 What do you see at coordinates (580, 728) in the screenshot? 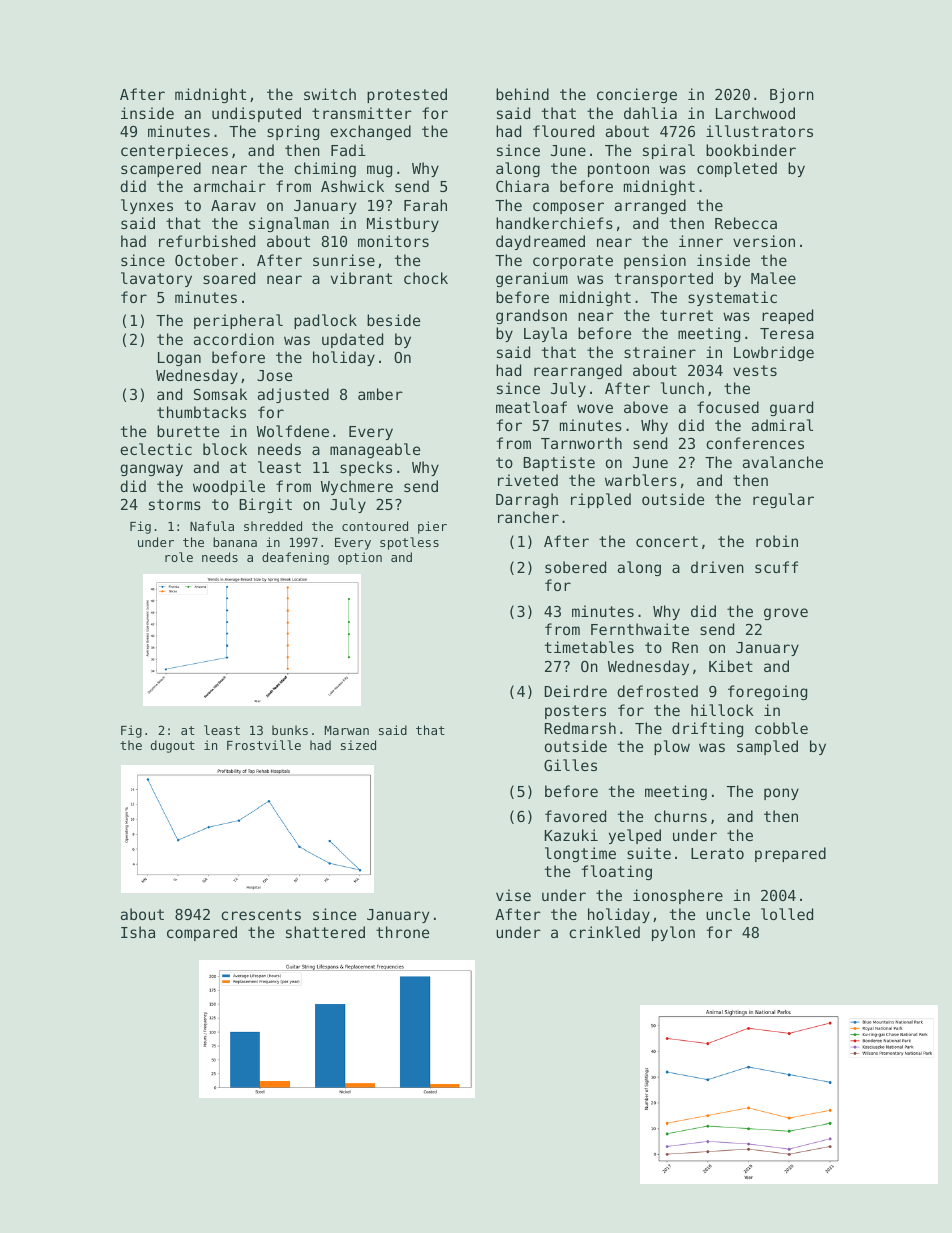
I see `Redmarsh` at bounding box center [580, 728].
